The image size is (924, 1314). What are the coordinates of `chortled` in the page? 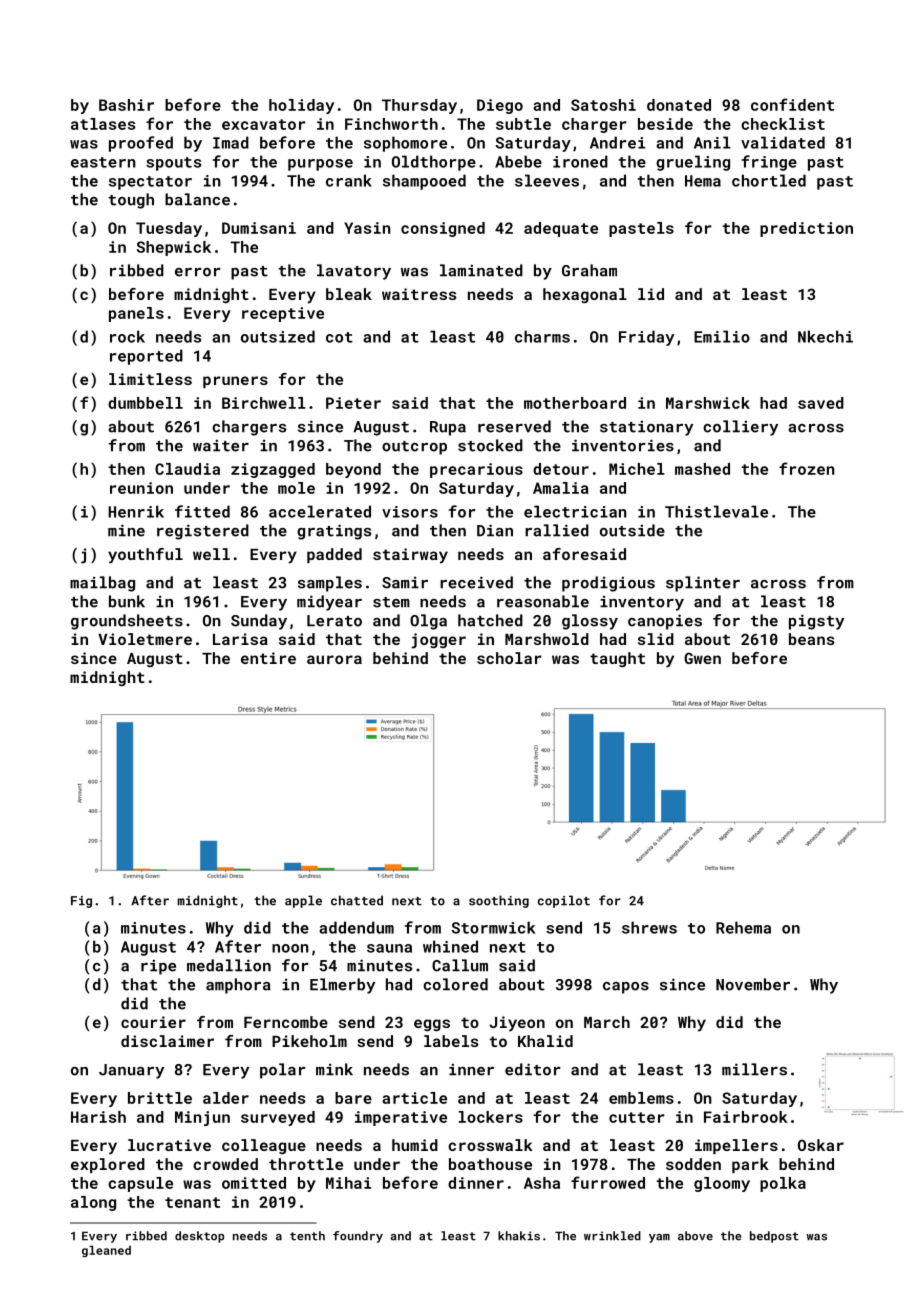 It's located at (769, 180).
